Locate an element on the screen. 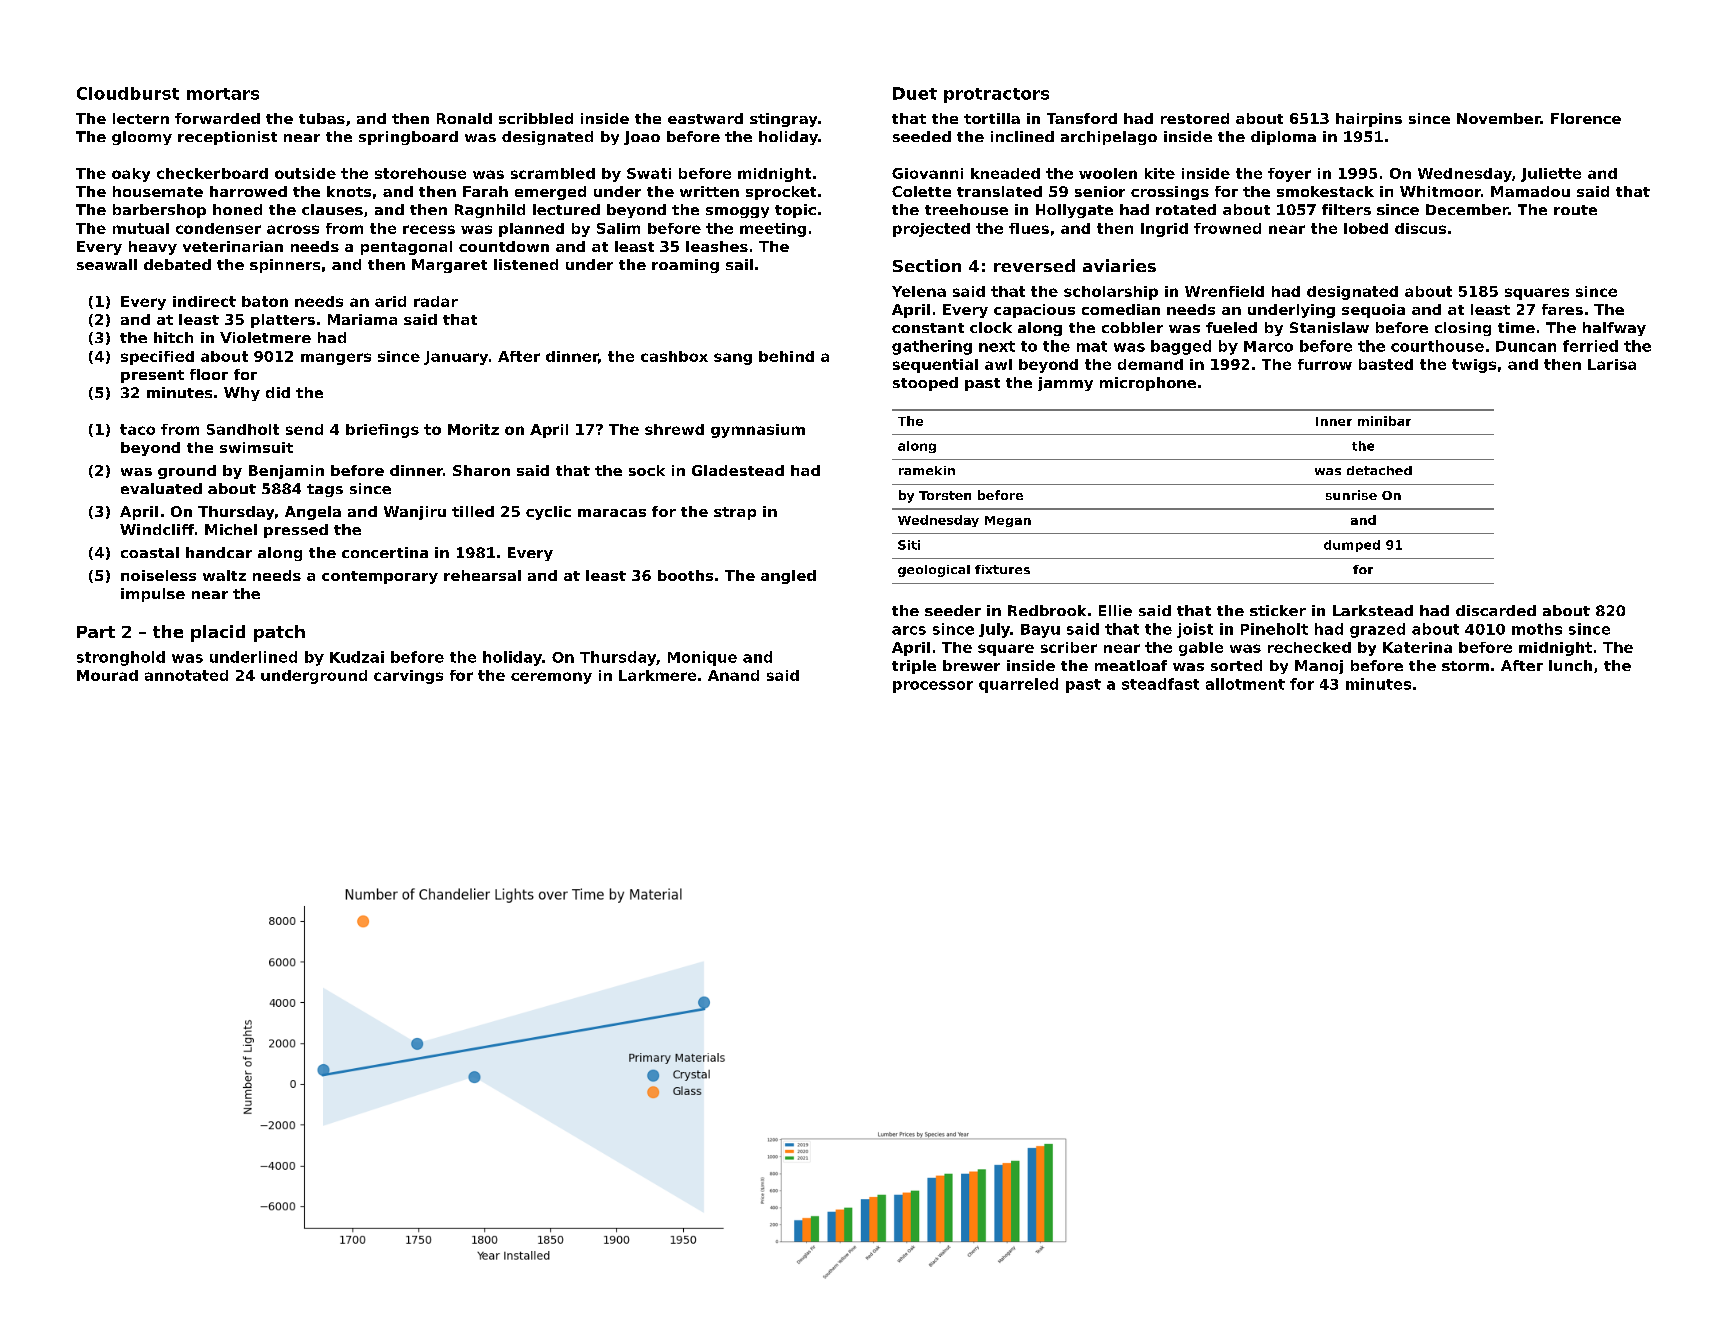 This screenshot has width=1730, height=1337. Part is located at coordinates (96, 632).
